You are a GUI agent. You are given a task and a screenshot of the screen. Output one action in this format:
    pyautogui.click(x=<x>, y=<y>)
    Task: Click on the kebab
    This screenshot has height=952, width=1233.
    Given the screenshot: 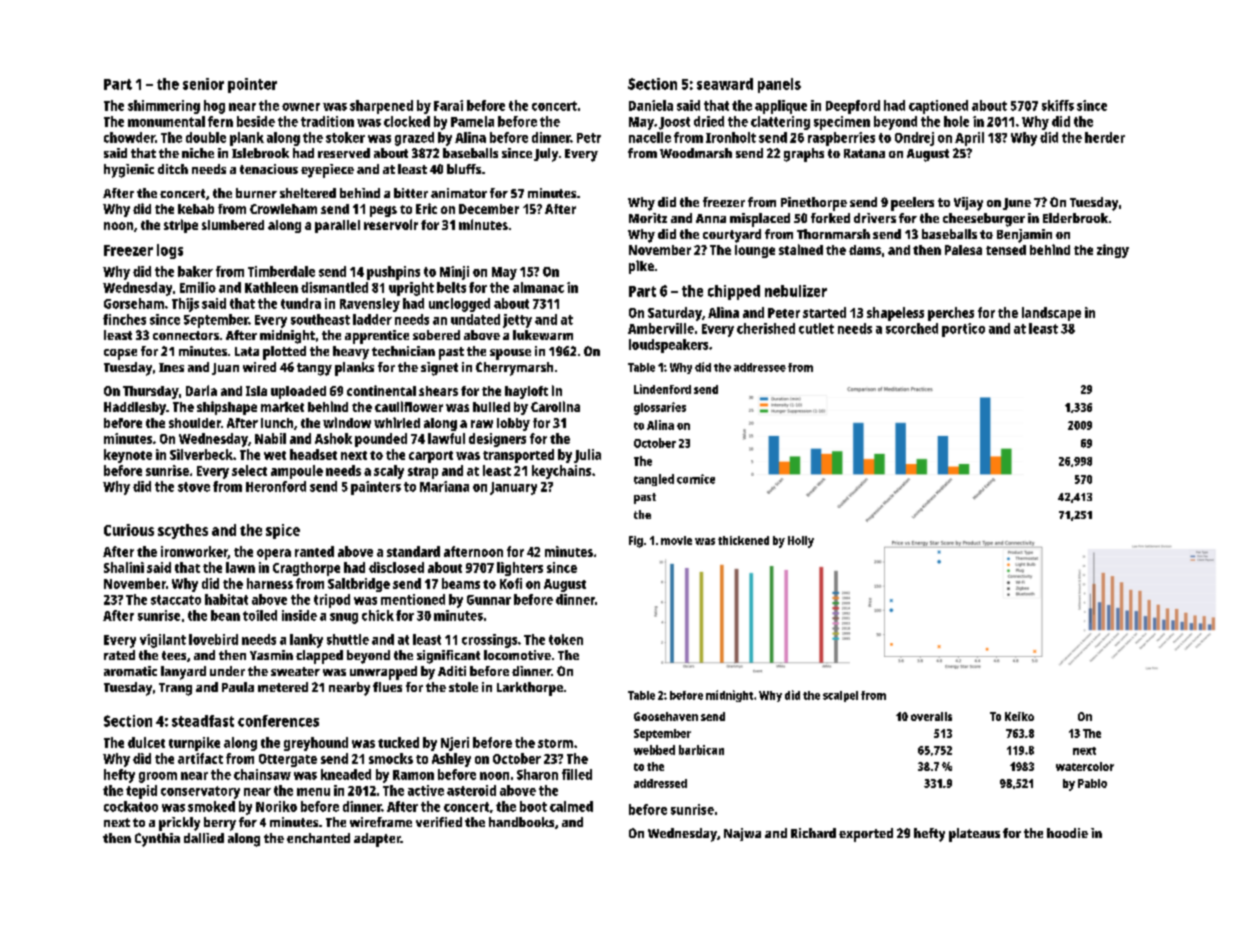 What is the action you would take?
    pyautogui.click(x=196, y=209)
